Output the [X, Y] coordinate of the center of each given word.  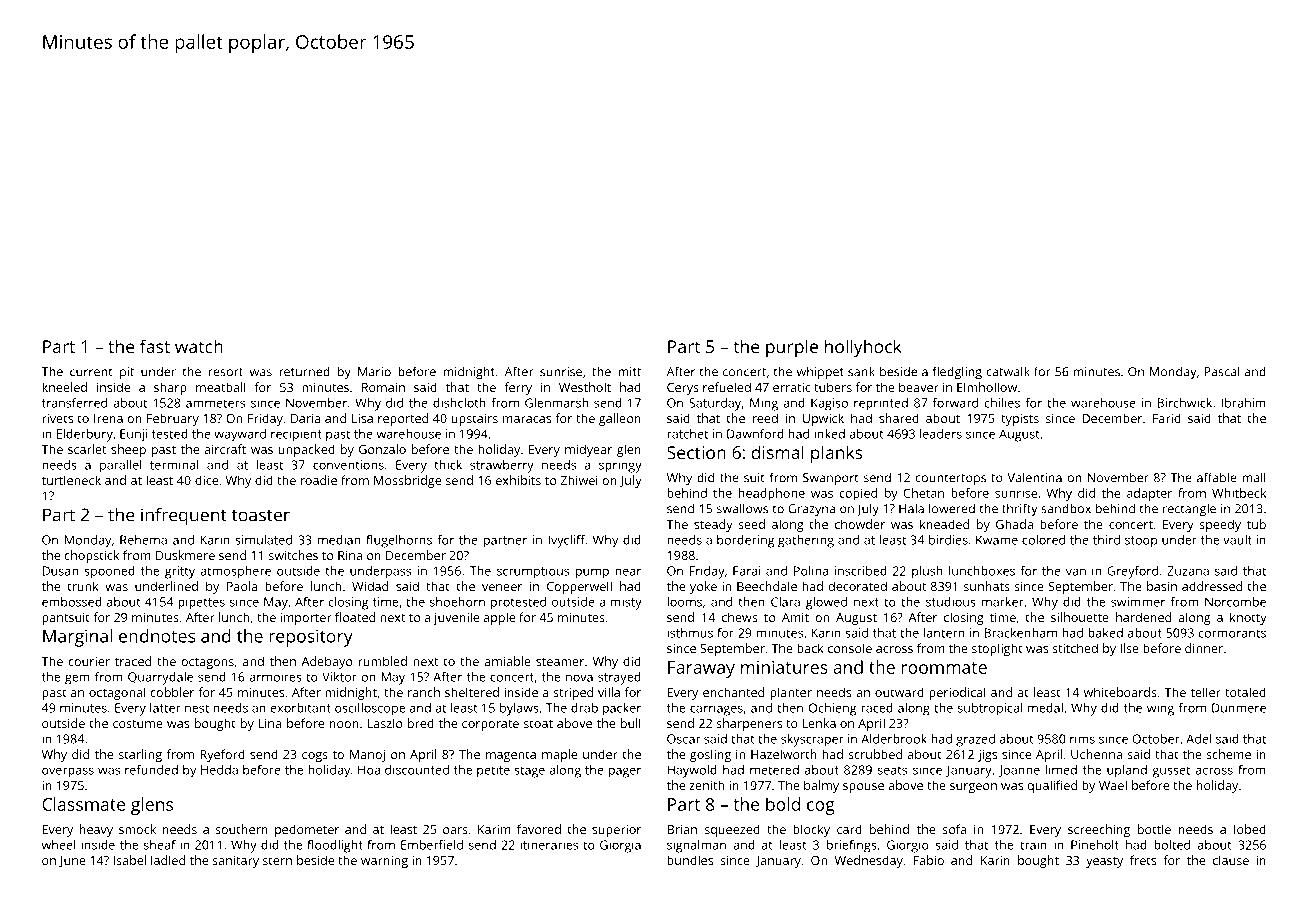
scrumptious [533, 572]
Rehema [143, 540]
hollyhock [863, 348]
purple [792, 348]
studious [951, 602]
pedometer [307, 830]
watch [199, 346]
